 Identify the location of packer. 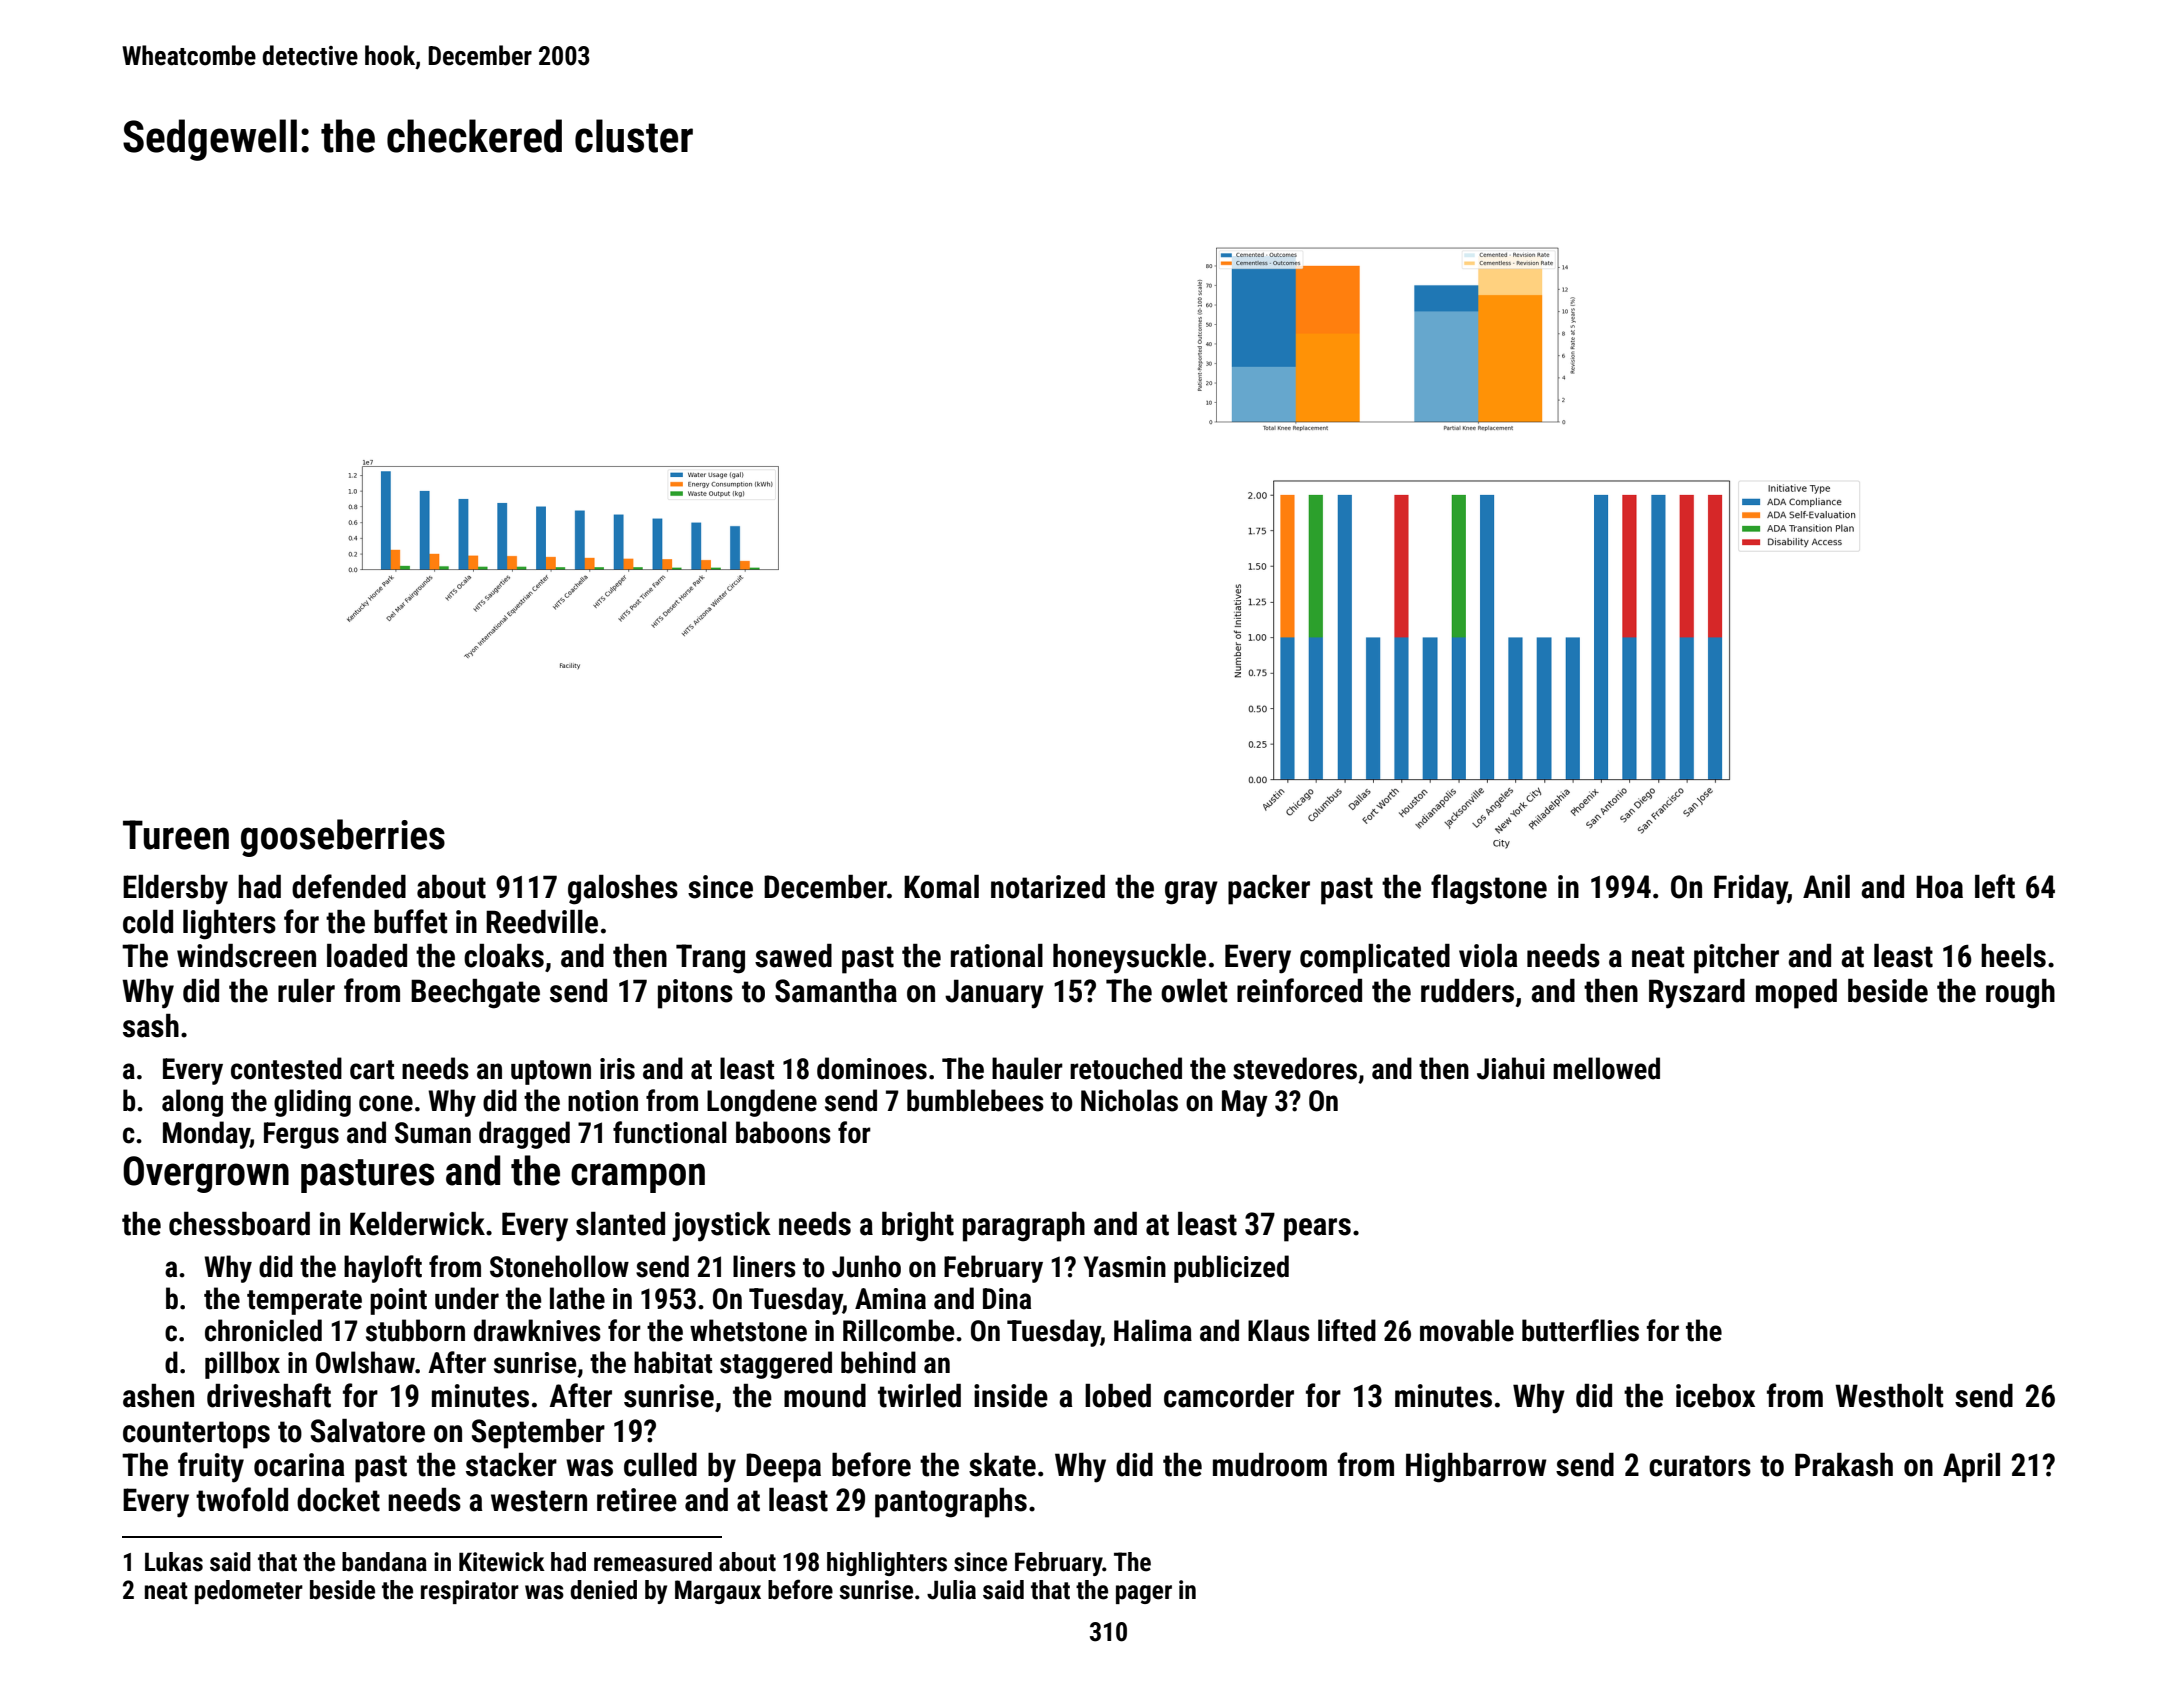
(1269, 890).
